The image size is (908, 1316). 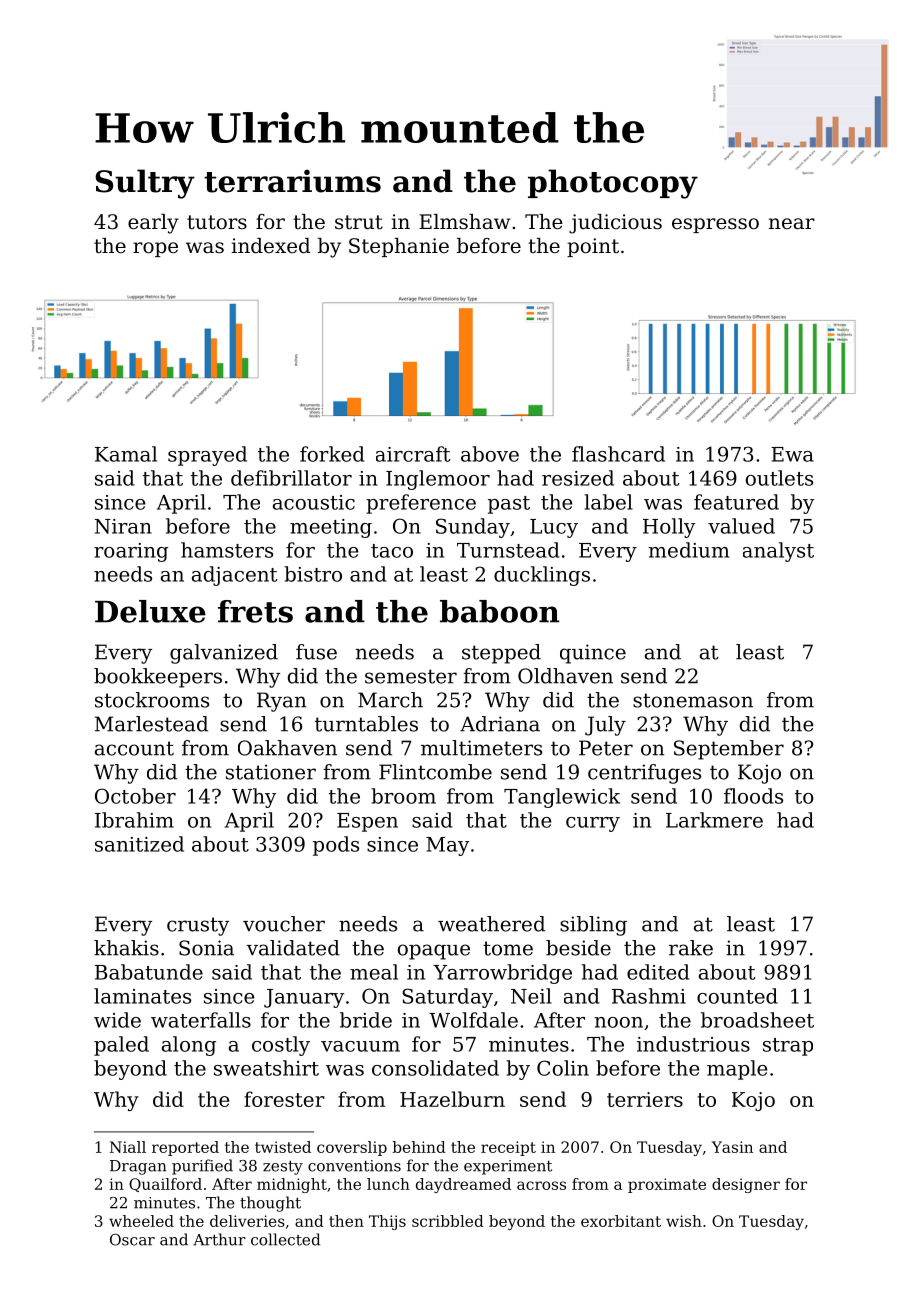 What do you see at coordinates (693, 700) in the screenshot?
I see `stonemason` at bounding box center [693, 700].
